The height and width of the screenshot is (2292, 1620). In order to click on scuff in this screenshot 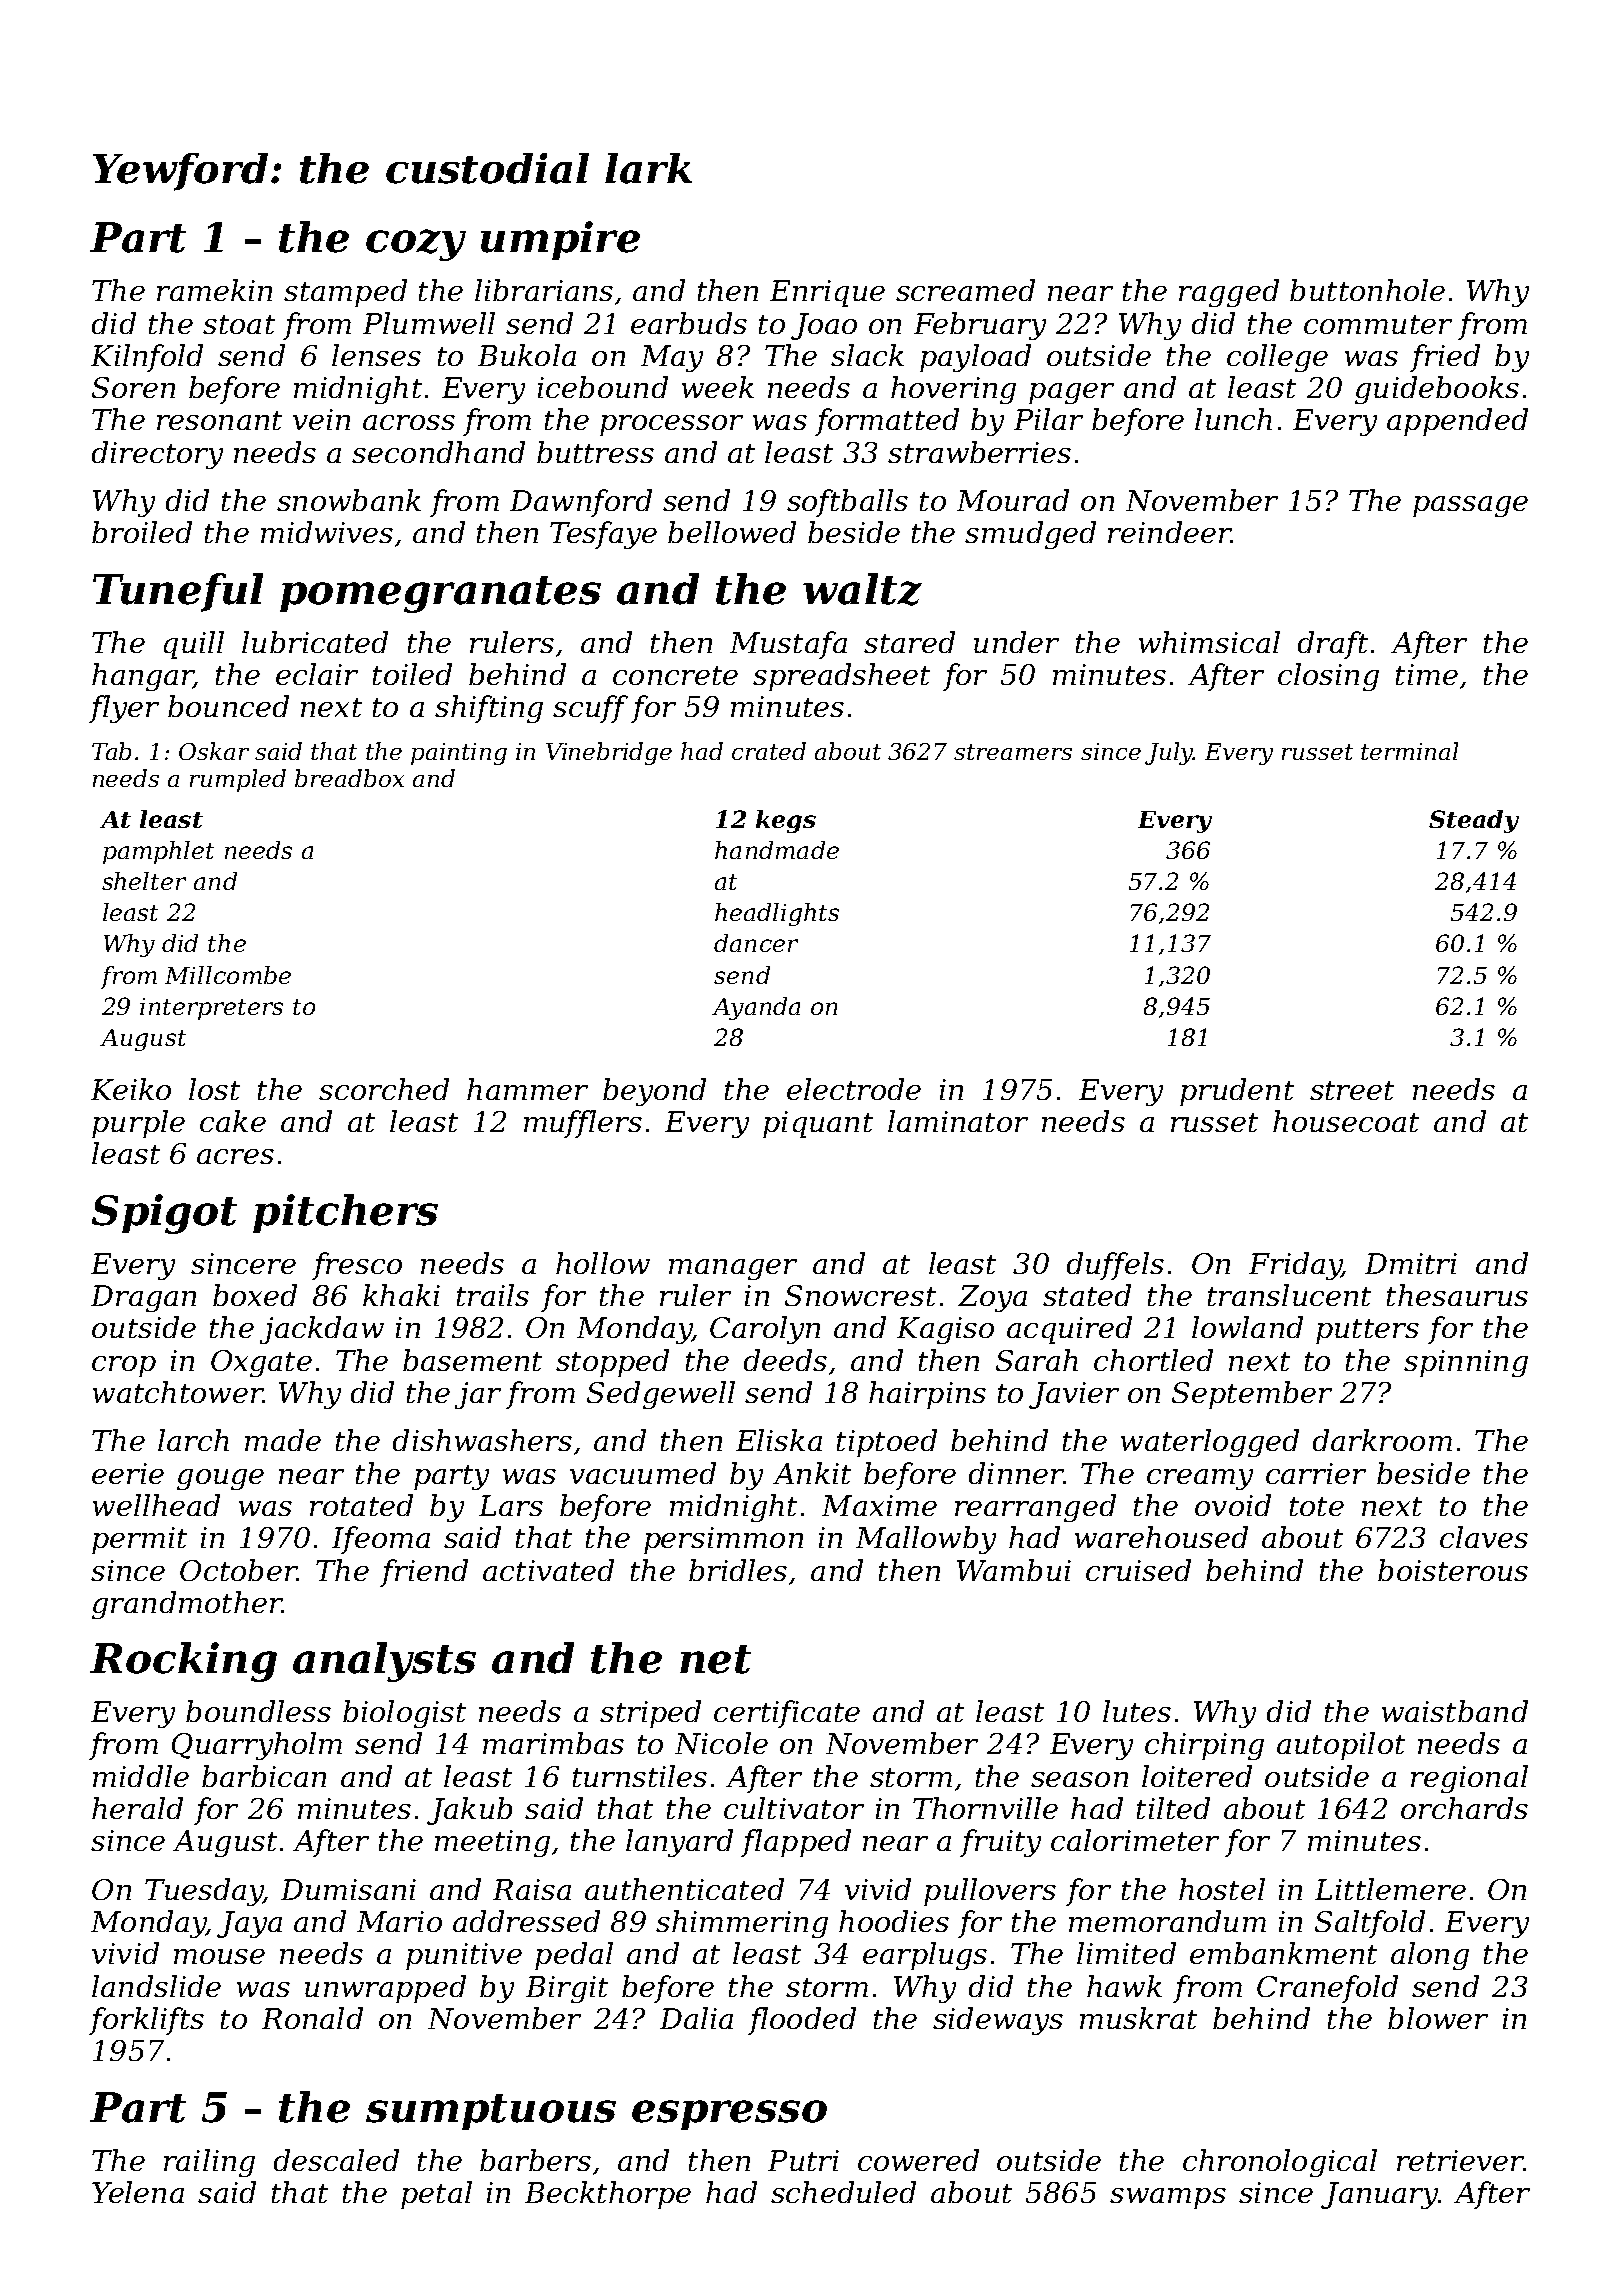, I will do `click(590, 709)`.
